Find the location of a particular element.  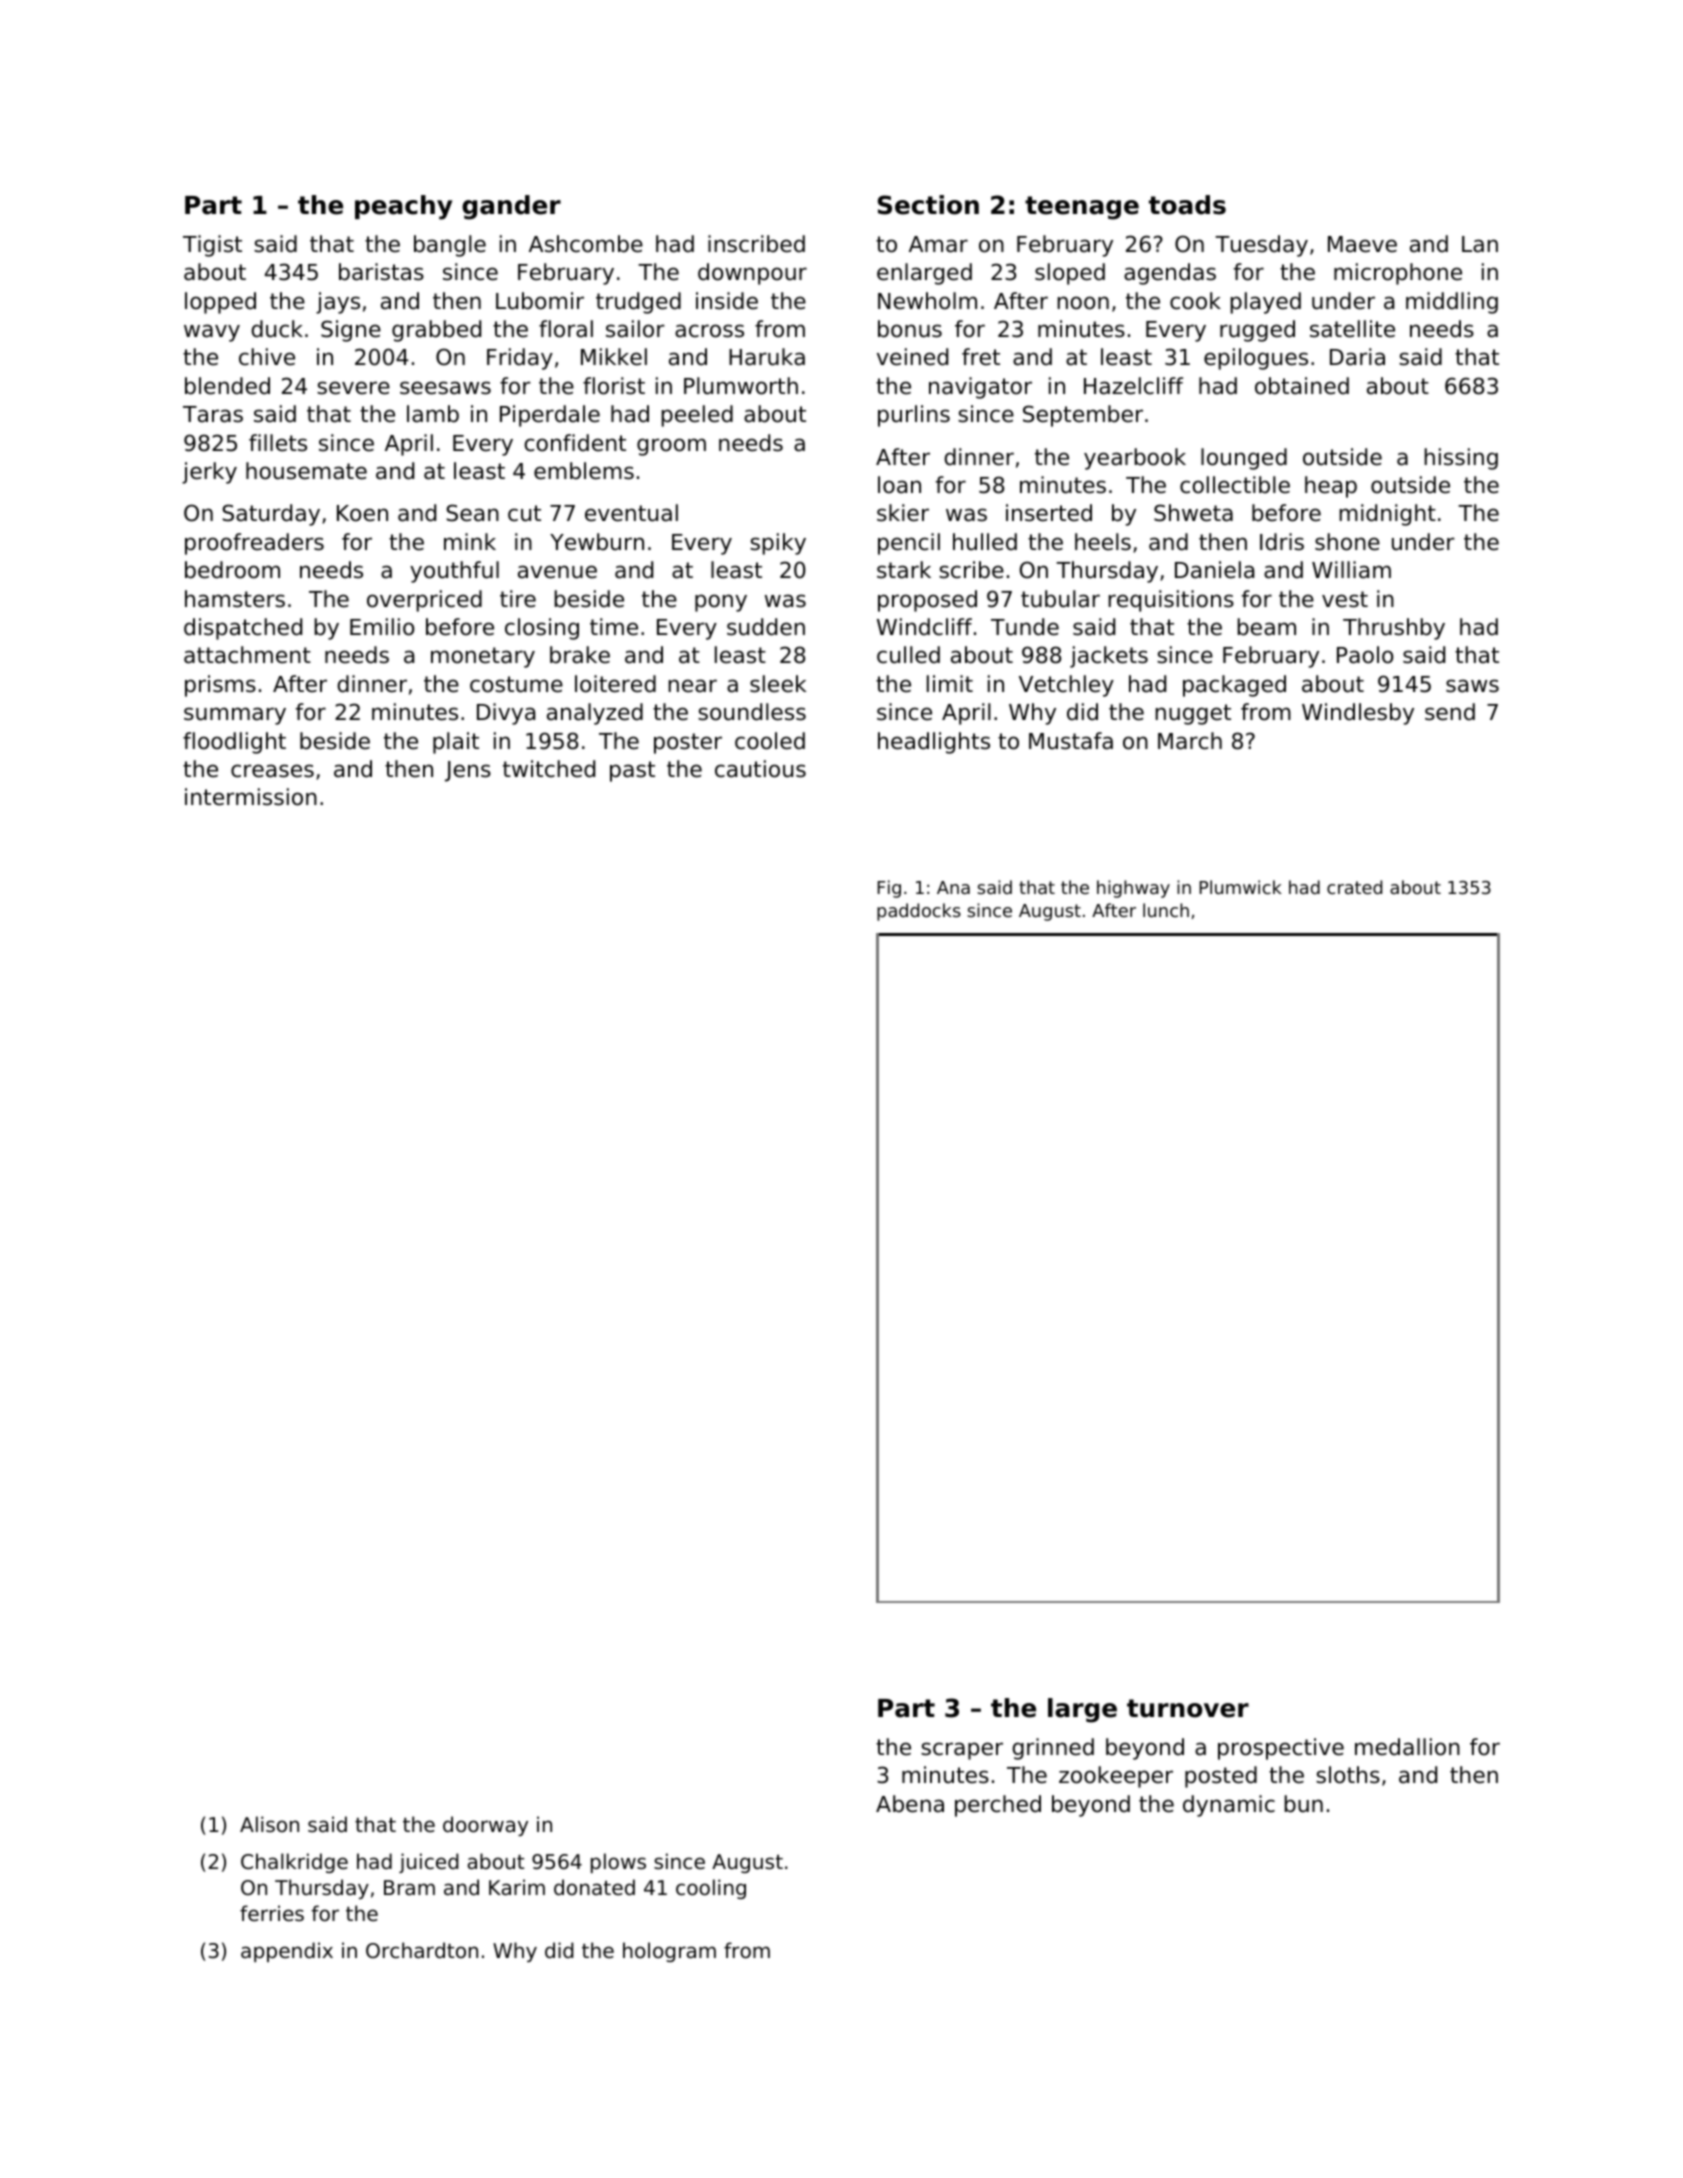

Daria is located at coordinates (1357, 357).
